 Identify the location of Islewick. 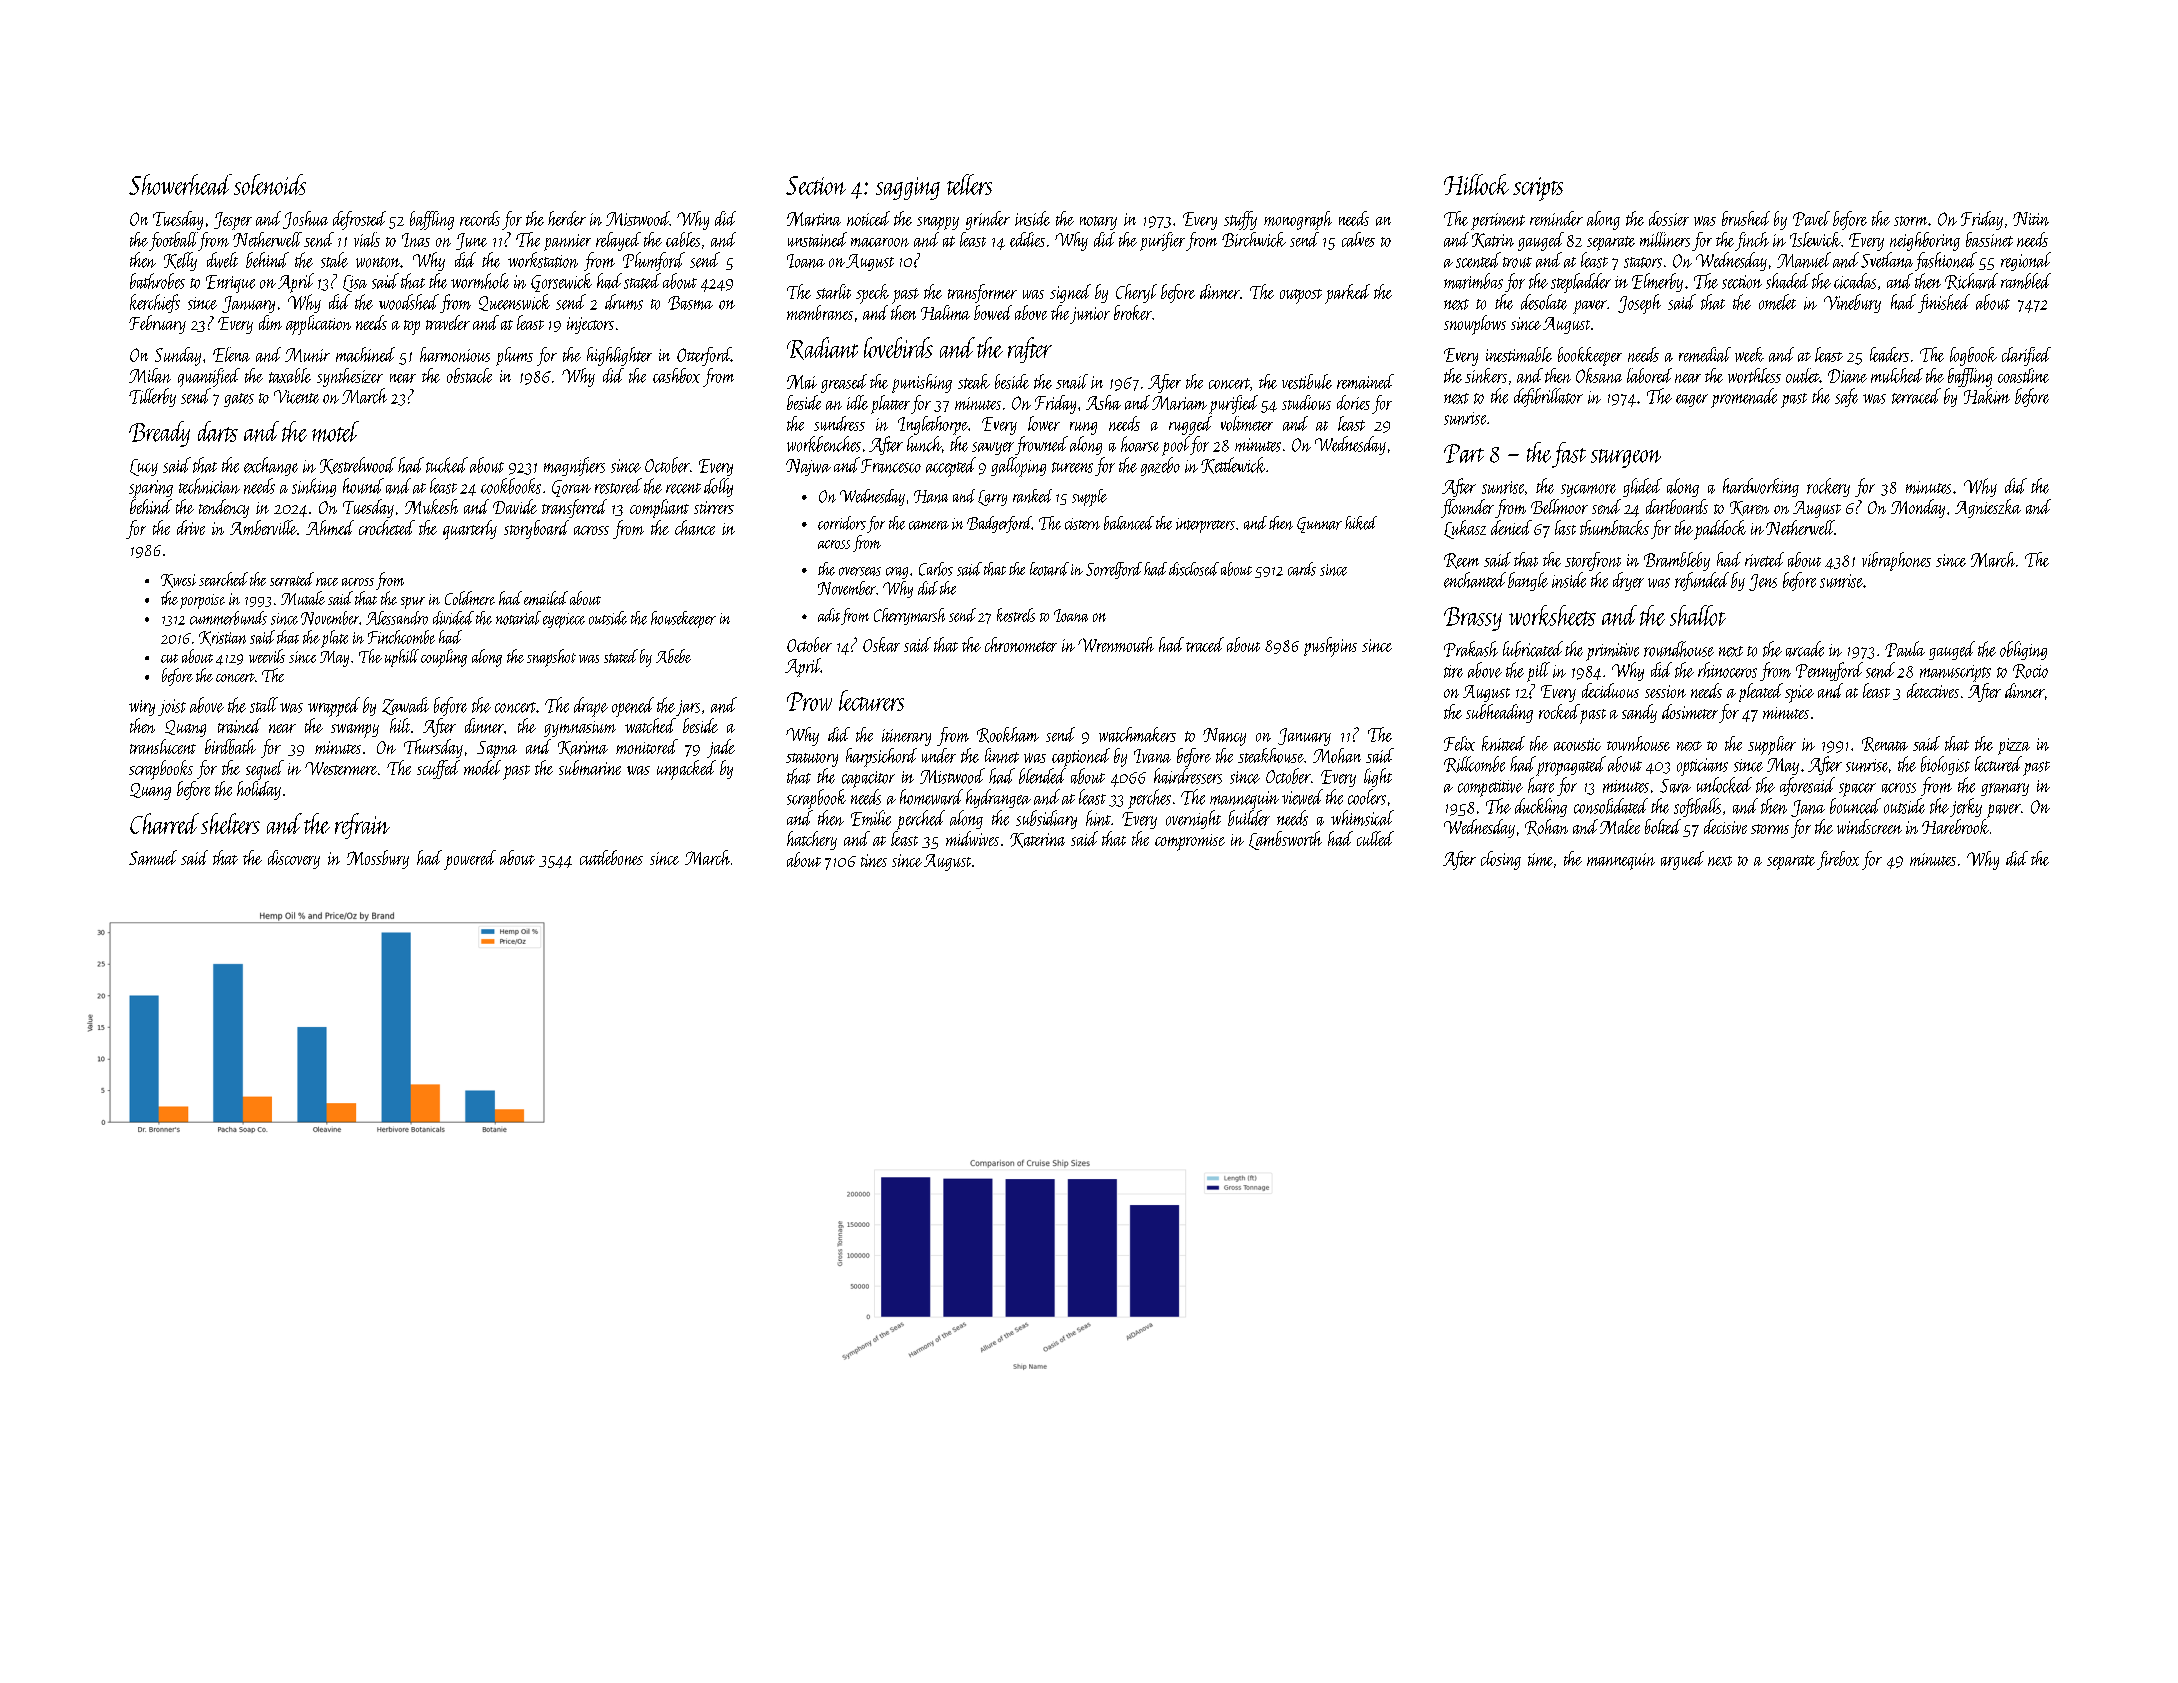
(1815, 239).
